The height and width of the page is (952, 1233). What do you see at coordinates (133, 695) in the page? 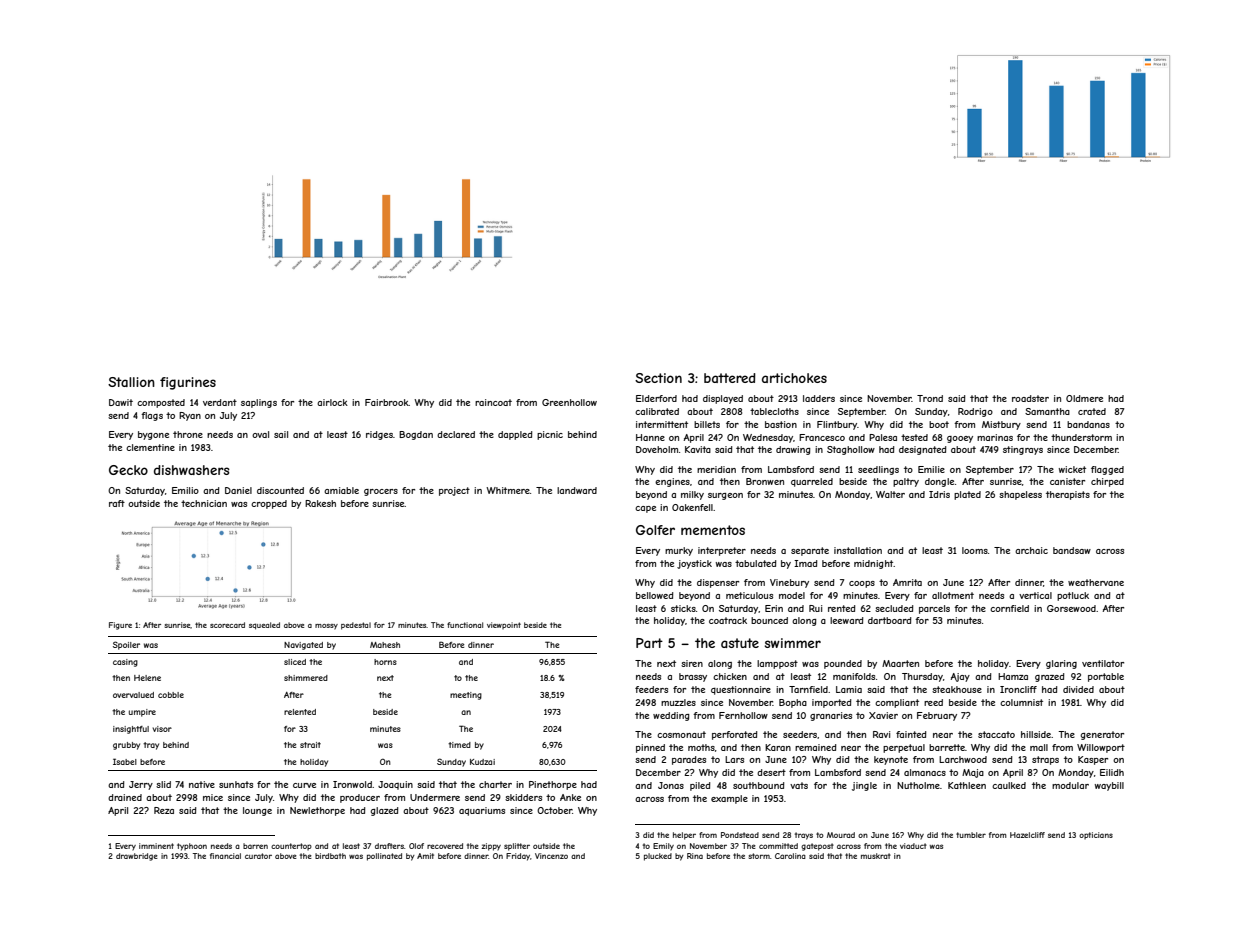
I see `overvalued` at bounding box center [133, 695].
